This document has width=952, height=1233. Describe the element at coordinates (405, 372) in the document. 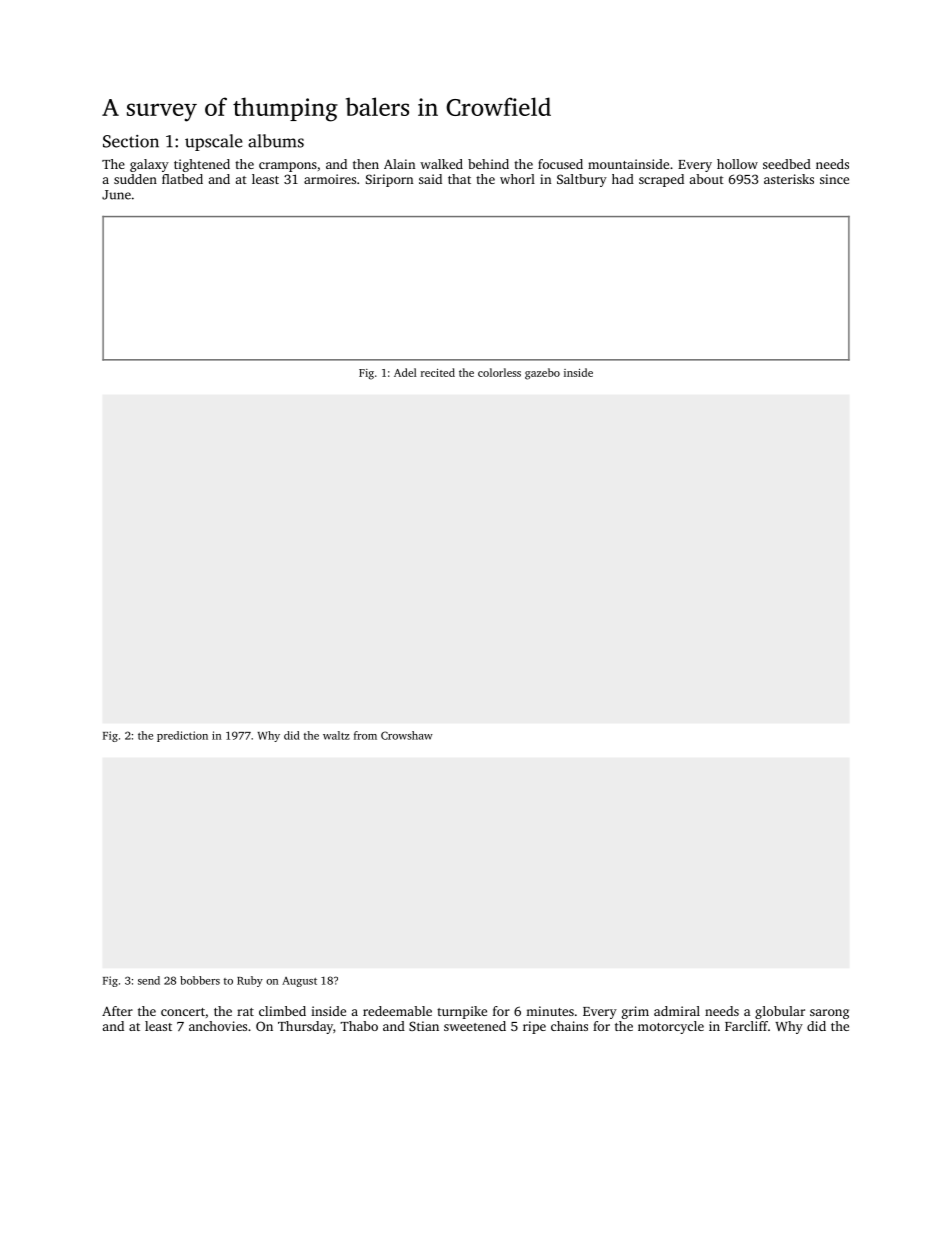

I see `Adel` at that location.
